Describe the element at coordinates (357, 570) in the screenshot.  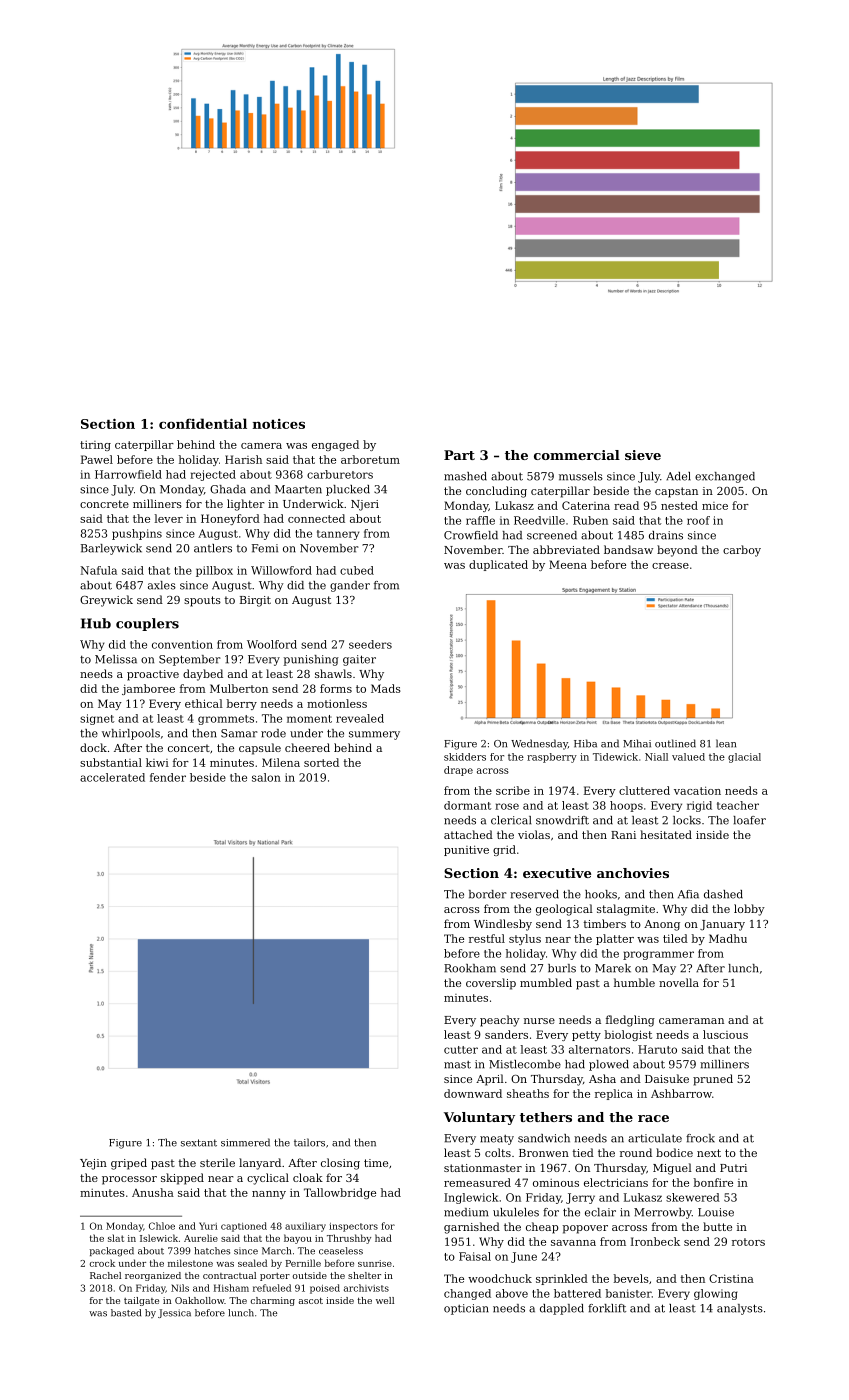
I see `cubed` at that location.
